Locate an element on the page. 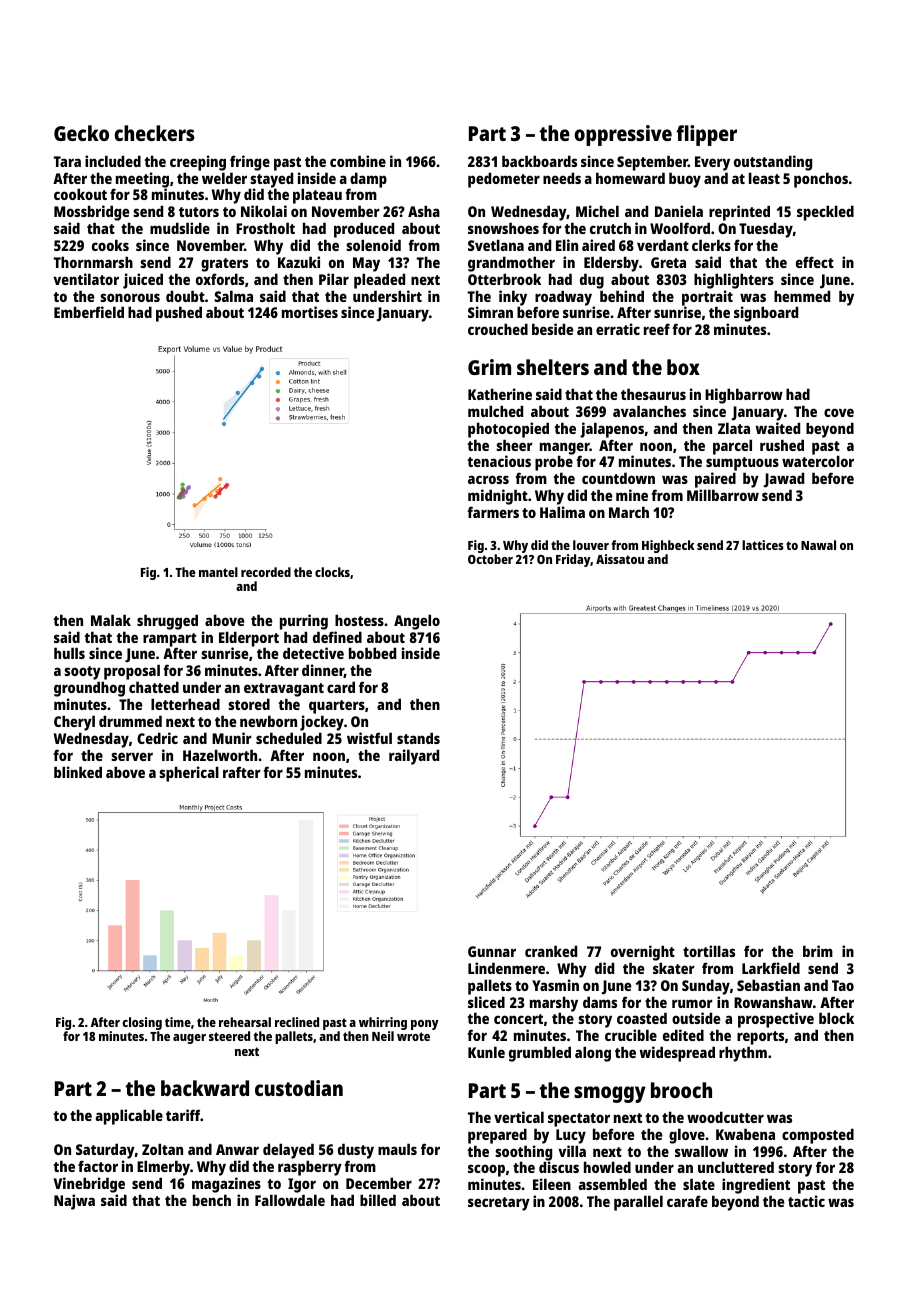 This document has height=1316, width=908. Nikolai is located at coordinates (264, 211).
